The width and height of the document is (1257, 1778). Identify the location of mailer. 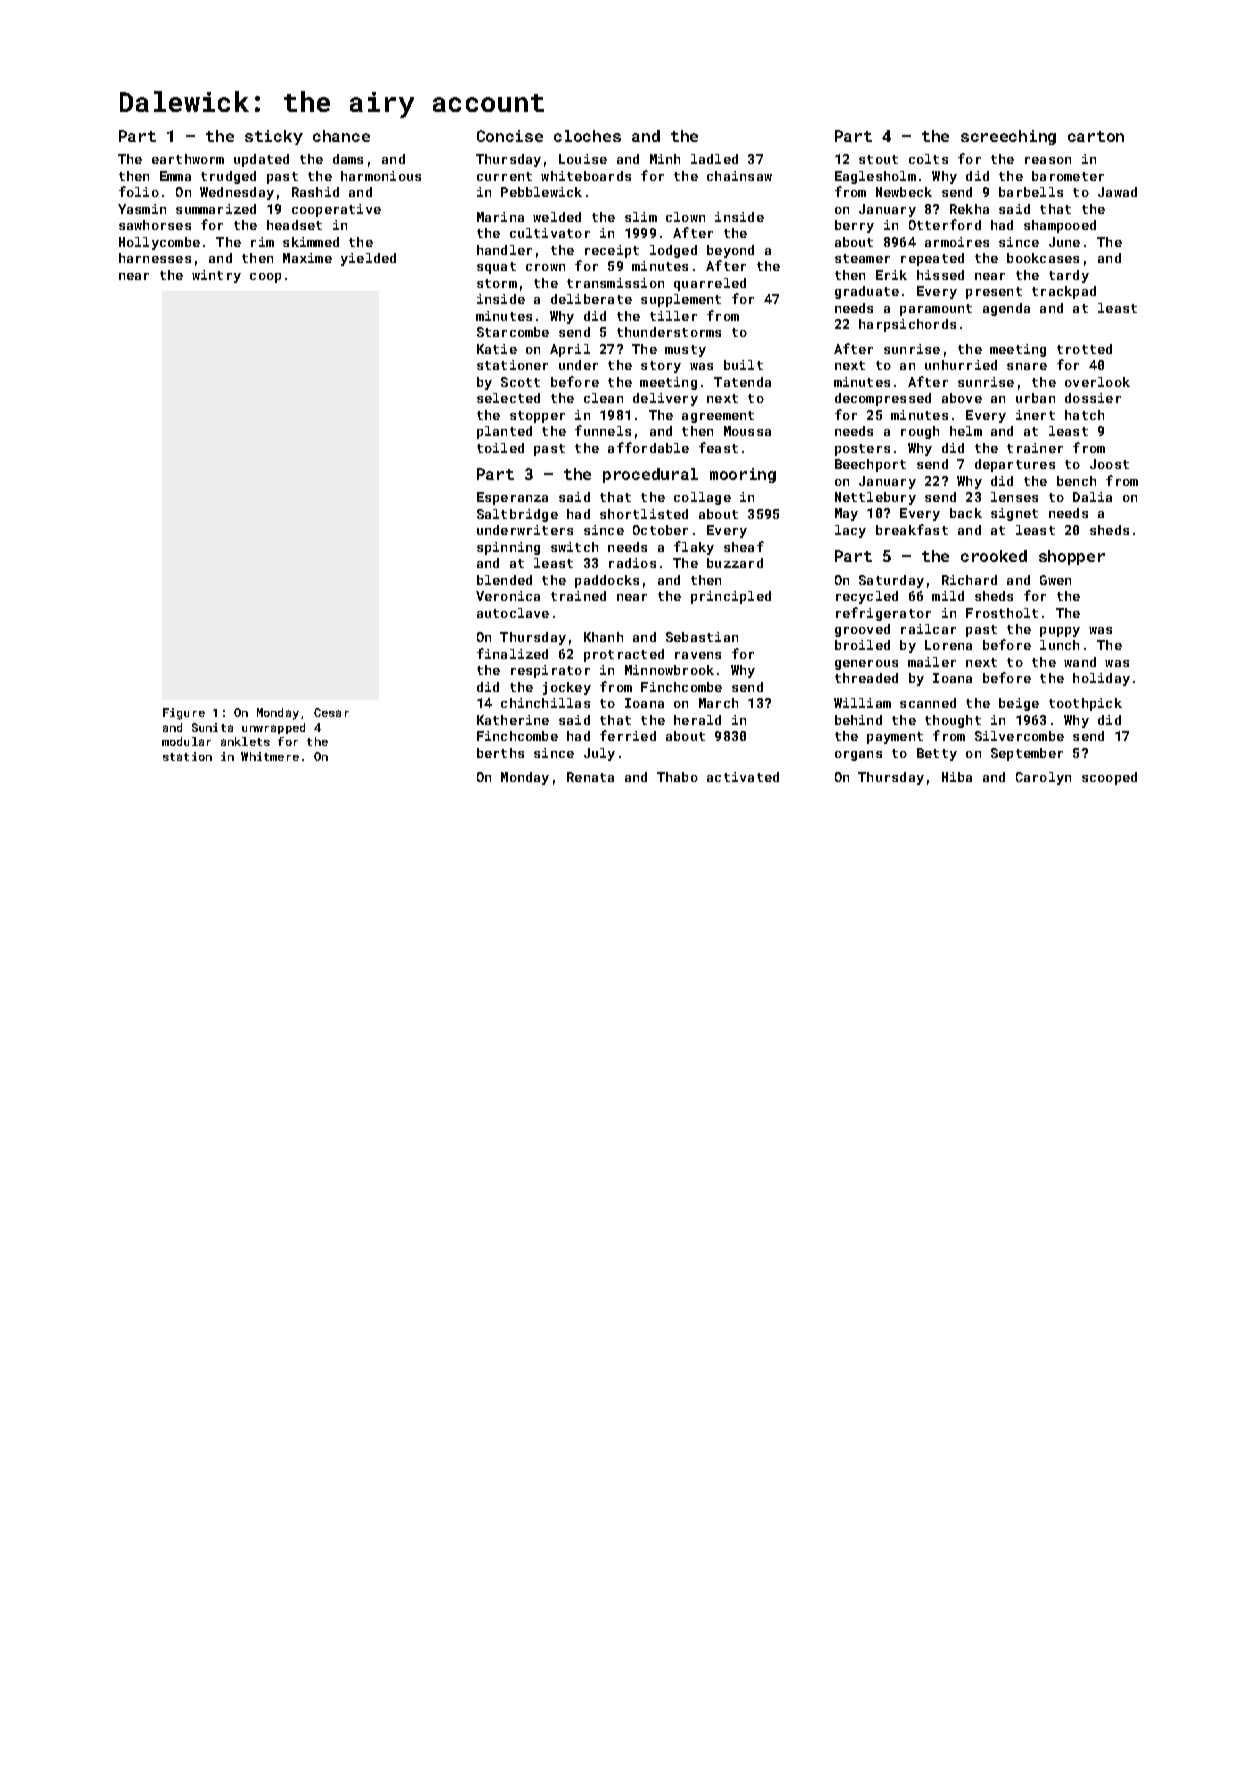
(932, 662).
